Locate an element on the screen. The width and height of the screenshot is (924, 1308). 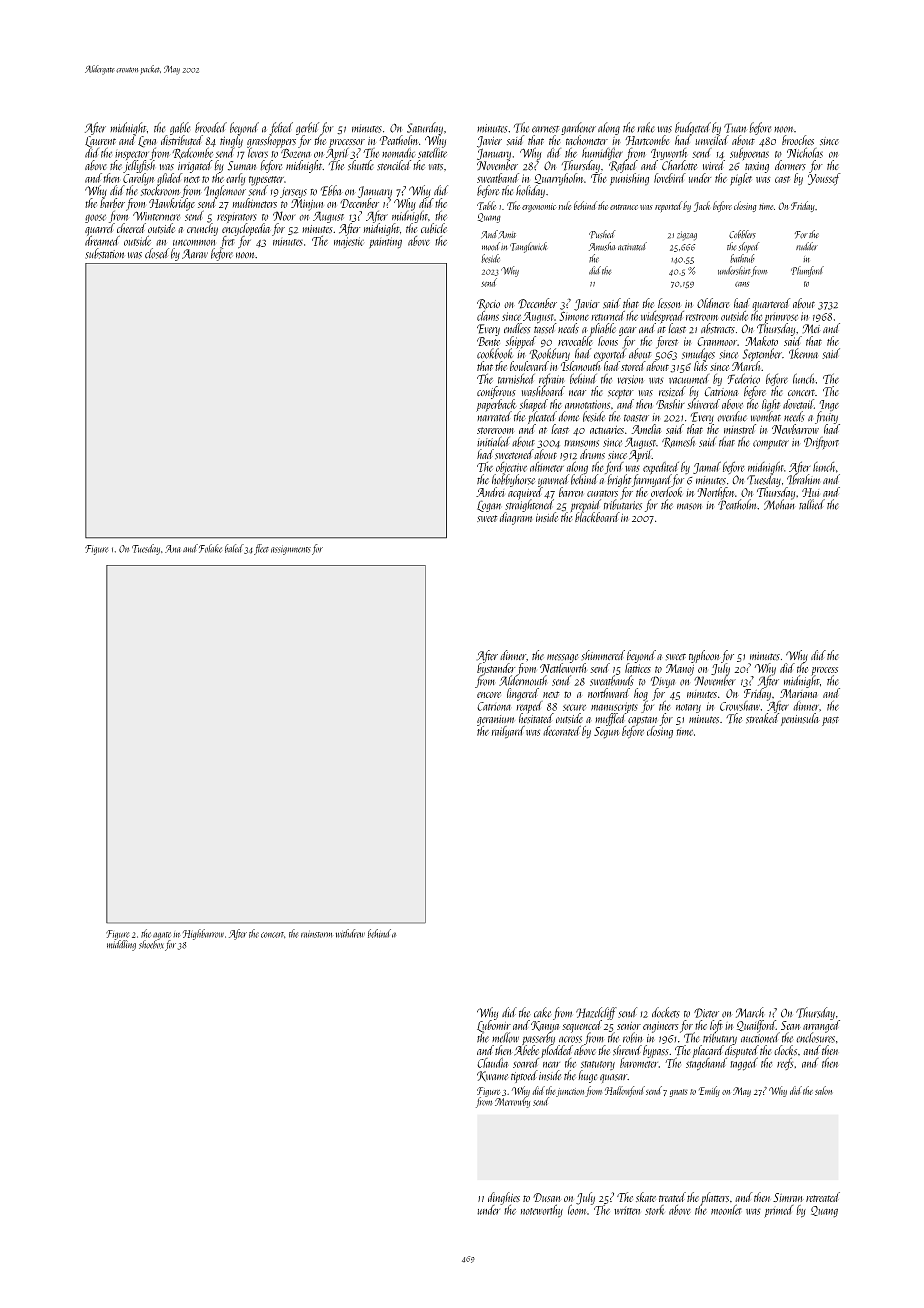
Saturday is located at coordinates (425, 128).
